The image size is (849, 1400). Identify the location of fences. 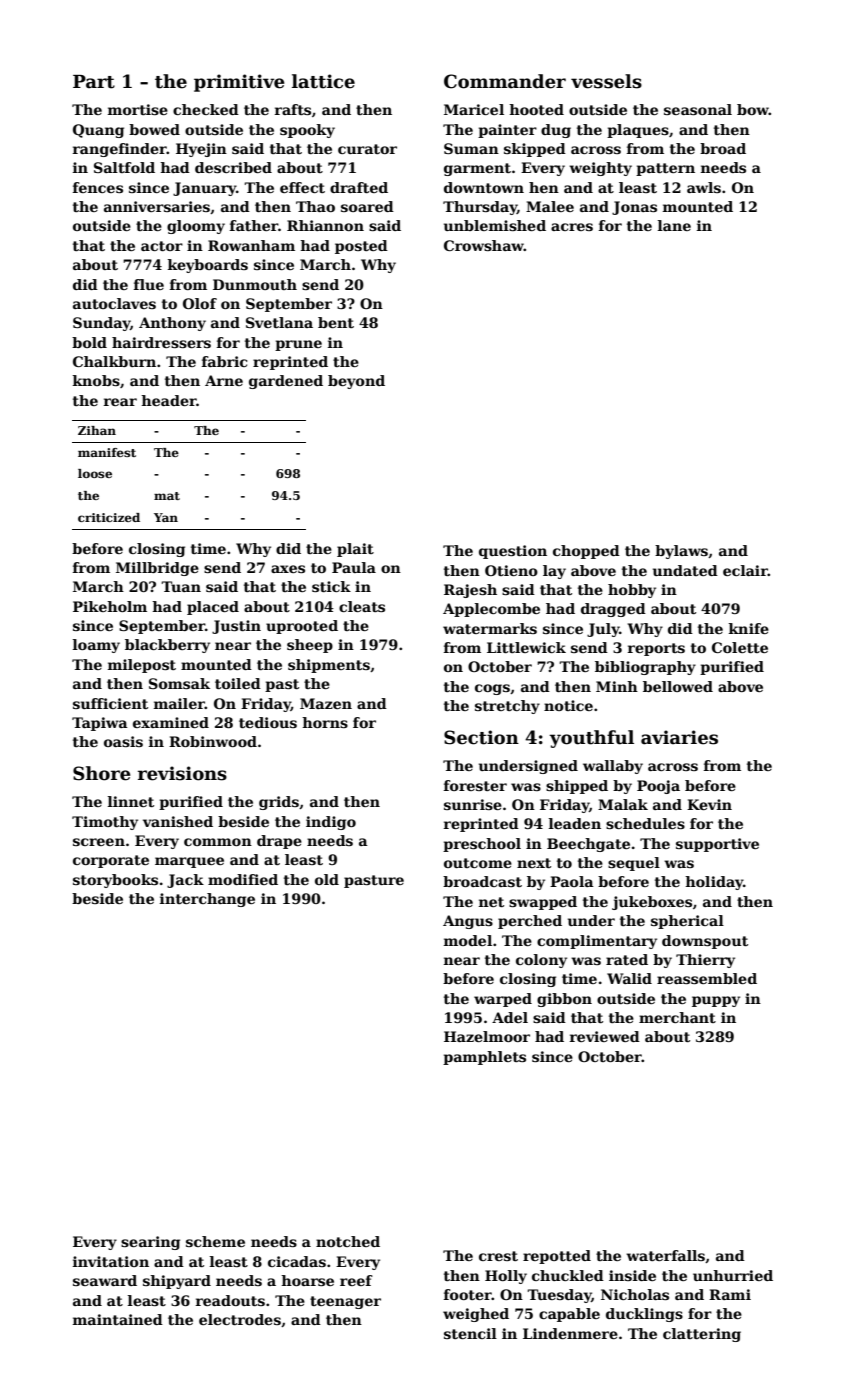
(98, 187).
